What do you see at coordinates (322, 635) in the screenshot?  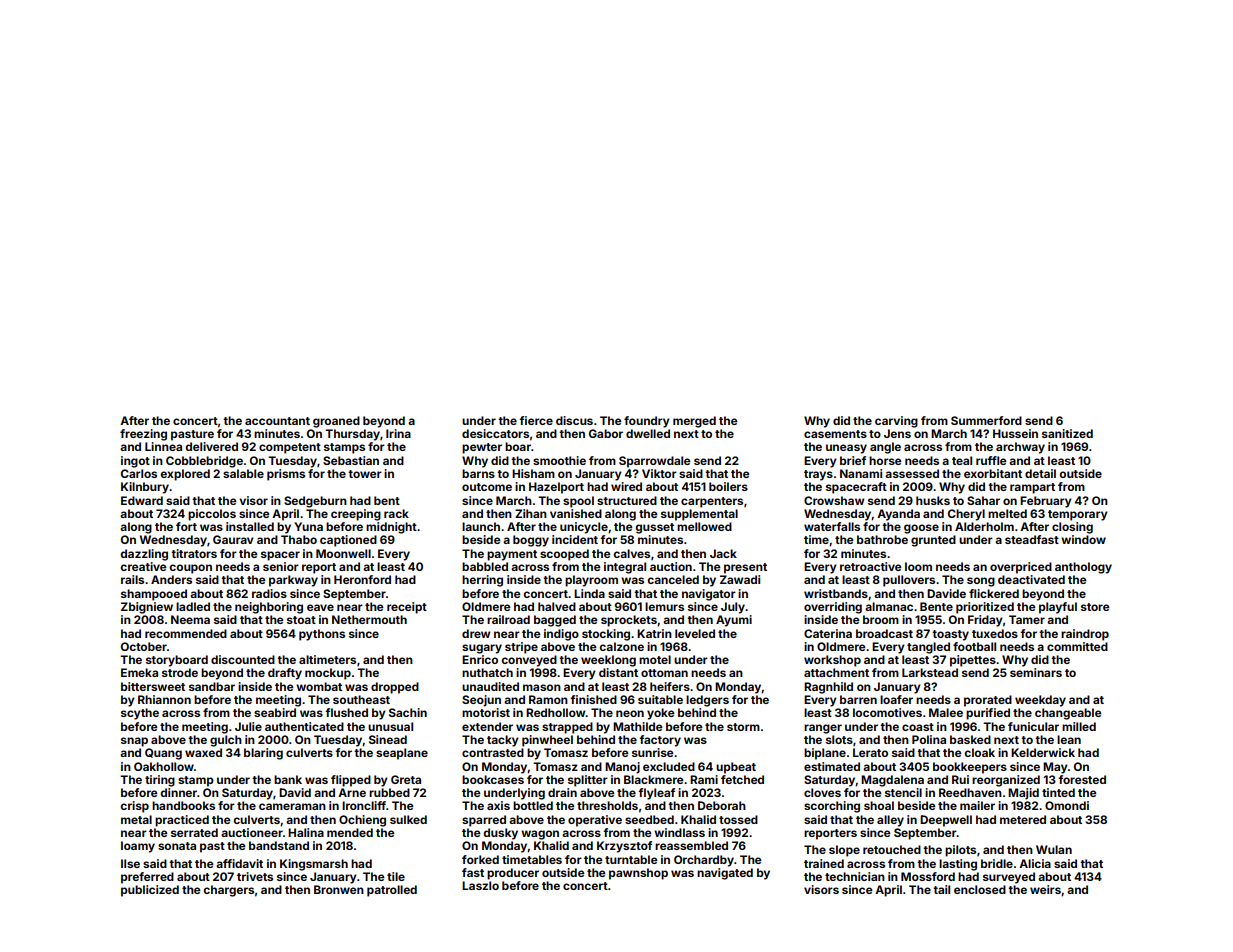 I see `pythons` at bounding box center [322, 635].
